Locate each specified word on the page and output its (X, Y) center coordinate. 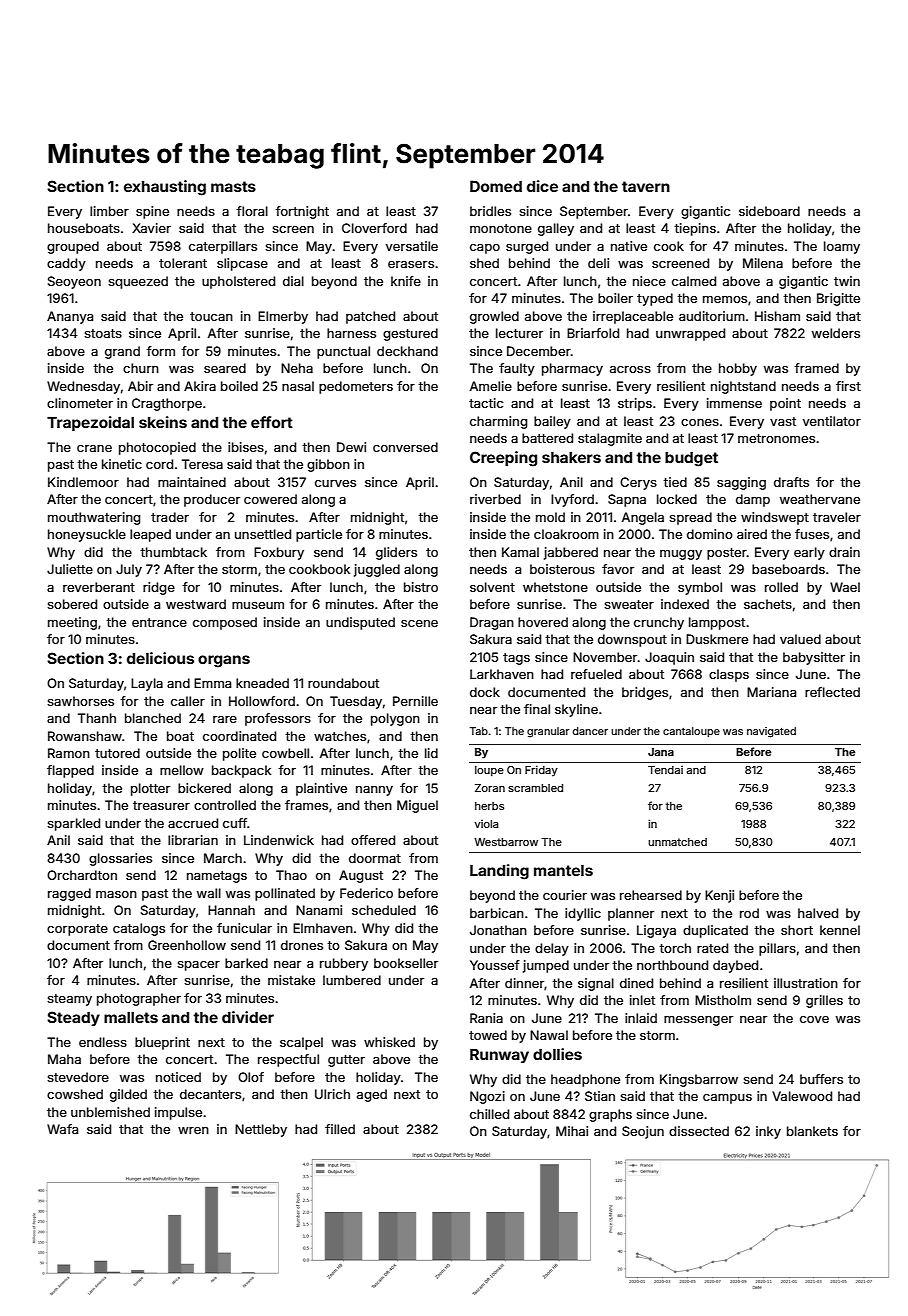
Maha (64, 1059)
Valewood (802, 1096)
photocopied (157, 448)
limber (109, 211)
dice (542, 186)
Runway (499, 1056)
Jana (661, 752)
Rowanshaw (85, 736)
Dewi (351, 447)
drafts (791, 482)
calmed (694, 281)
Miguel (417, 806)
